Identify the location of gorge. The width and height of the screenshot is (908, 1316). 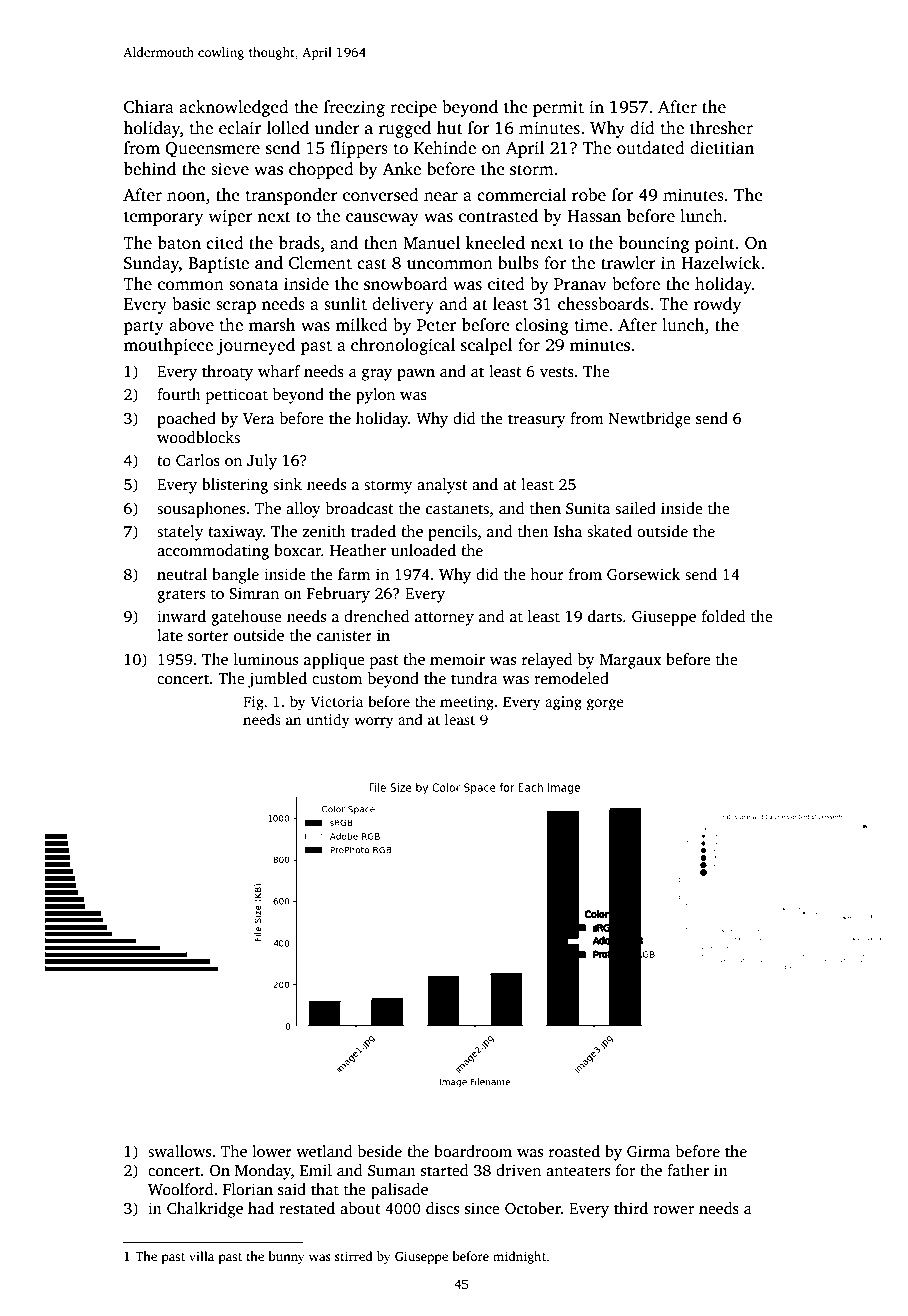
(605, 705).
